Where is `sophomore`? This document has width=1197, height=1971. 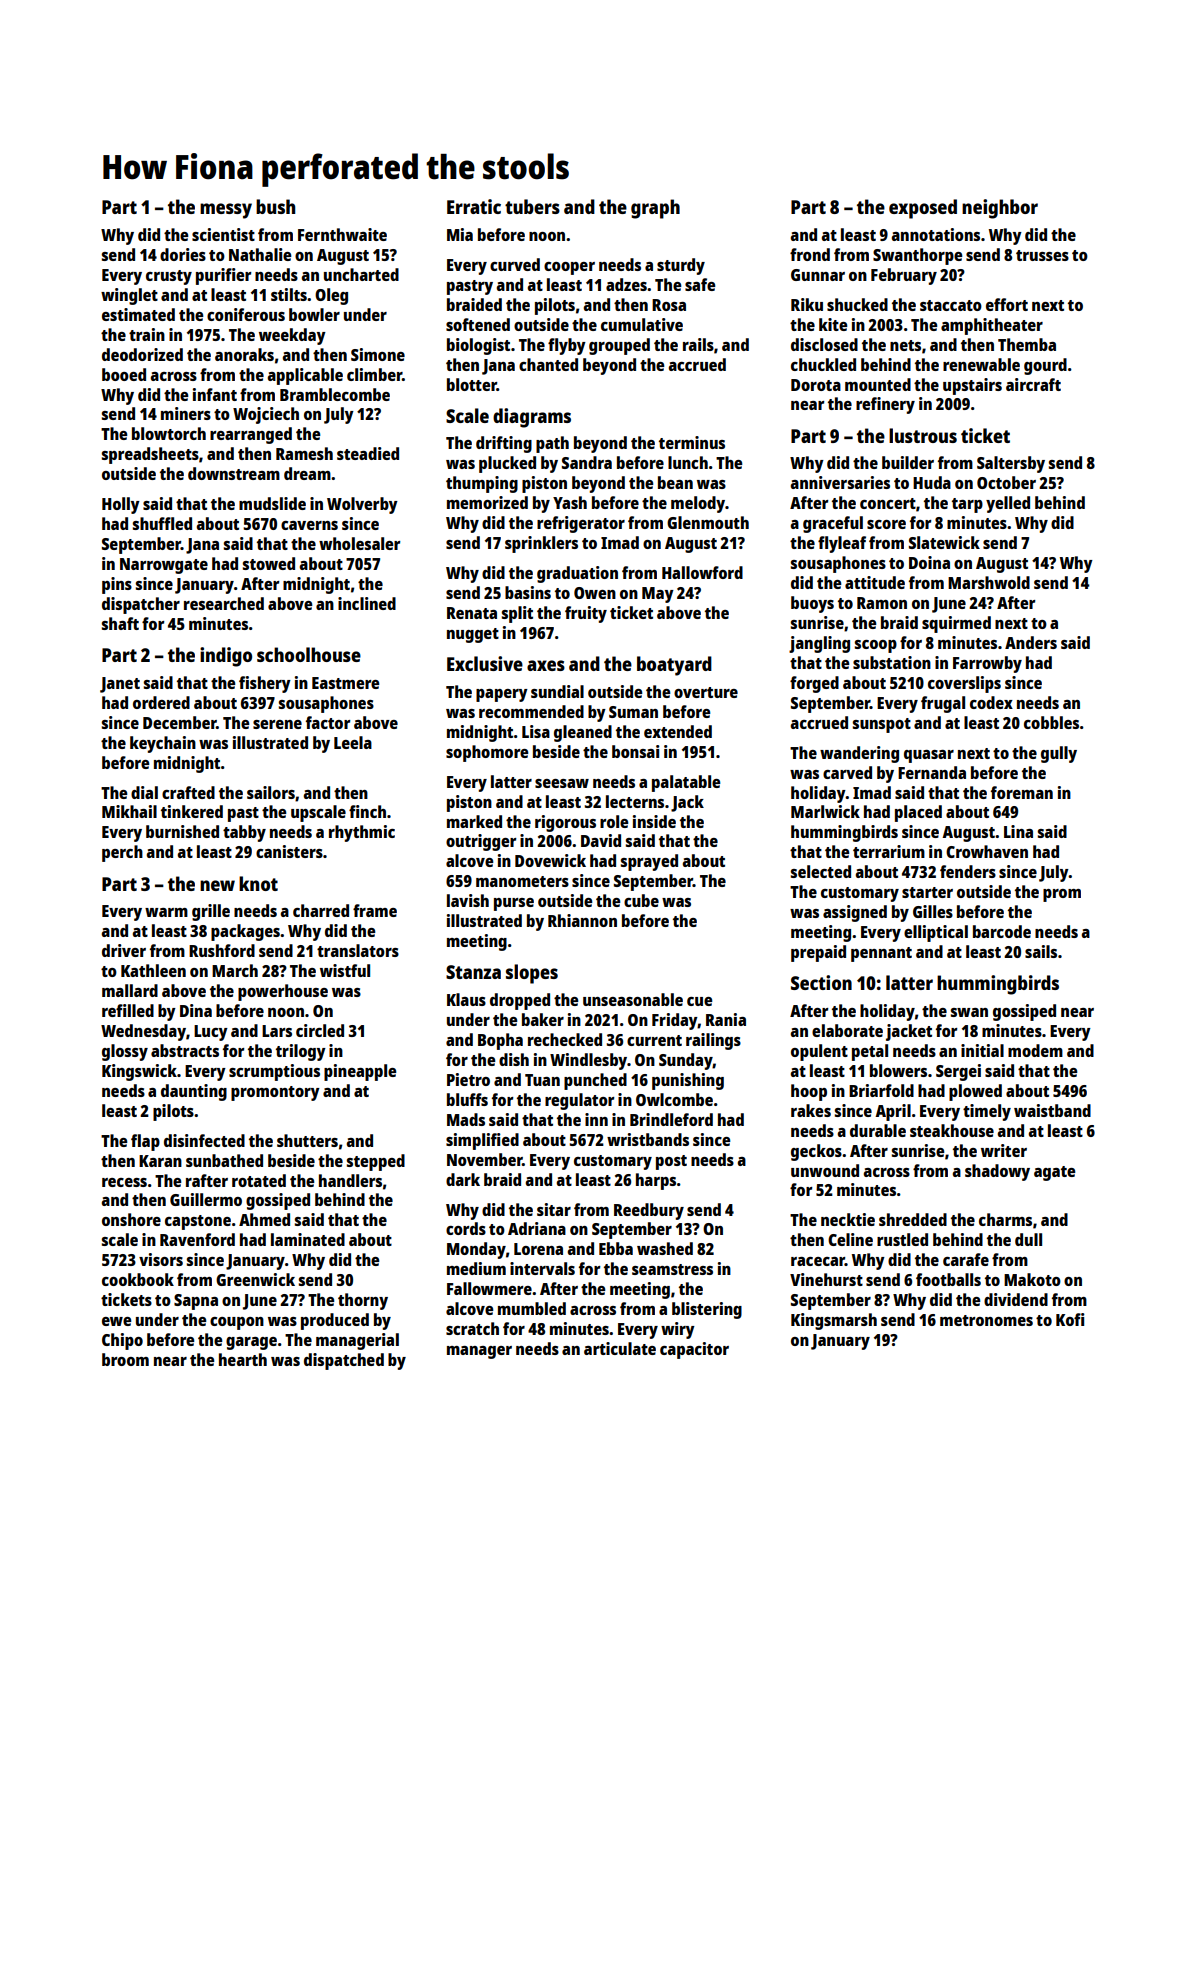 sophomore is located at coordinates (487, 753).
